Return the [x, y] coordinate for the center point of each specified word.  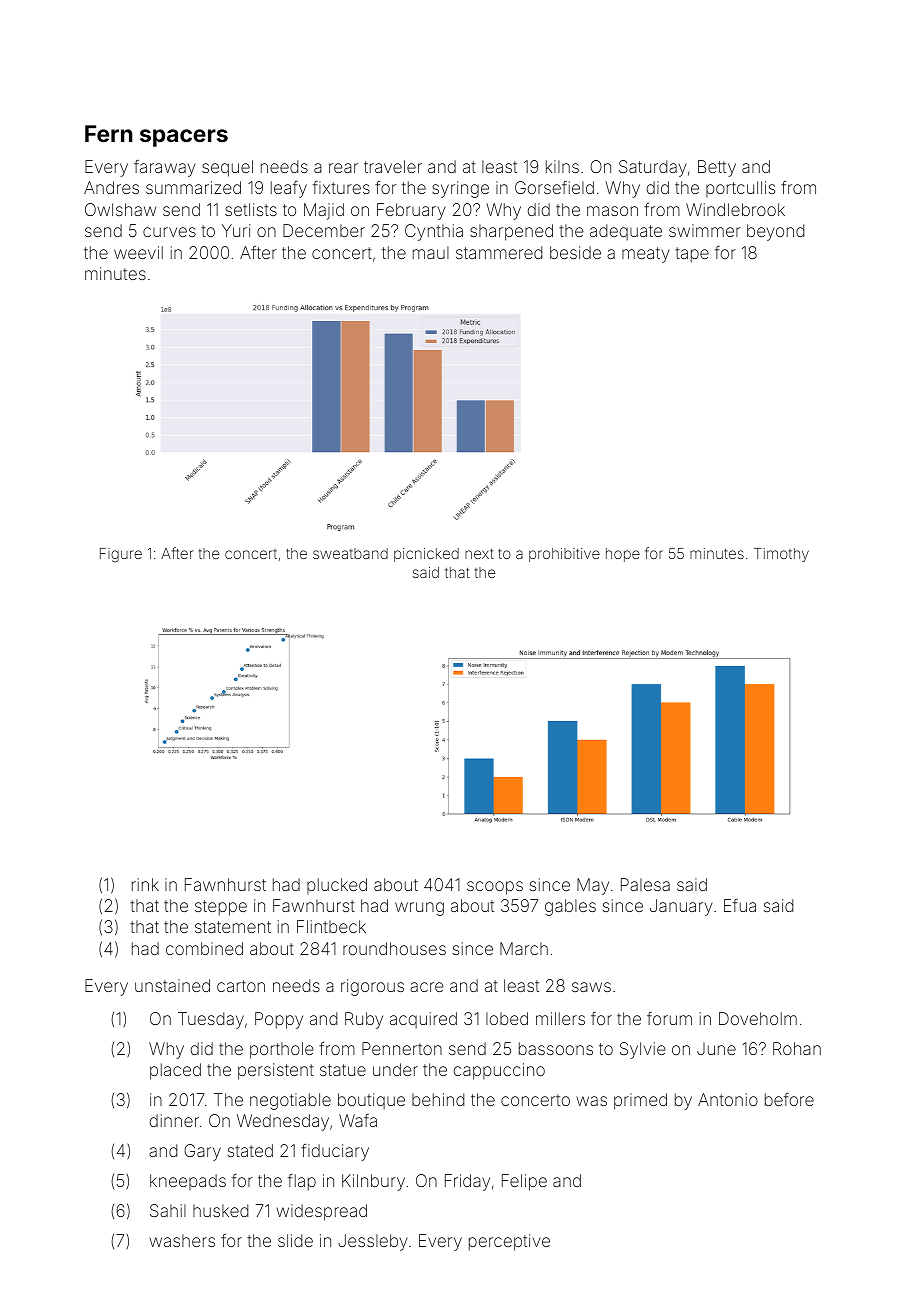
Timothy [781, 555]
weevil [138, 252]
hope [623, 555]
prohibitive [564, 555]
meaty [646, 255]
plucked [337, 886]
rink [145, 884]
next [479, 554]
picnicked [426, 555]
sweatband [350, 553]
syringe [460, 189]
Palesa [645, 884]
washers [182, 1240]
